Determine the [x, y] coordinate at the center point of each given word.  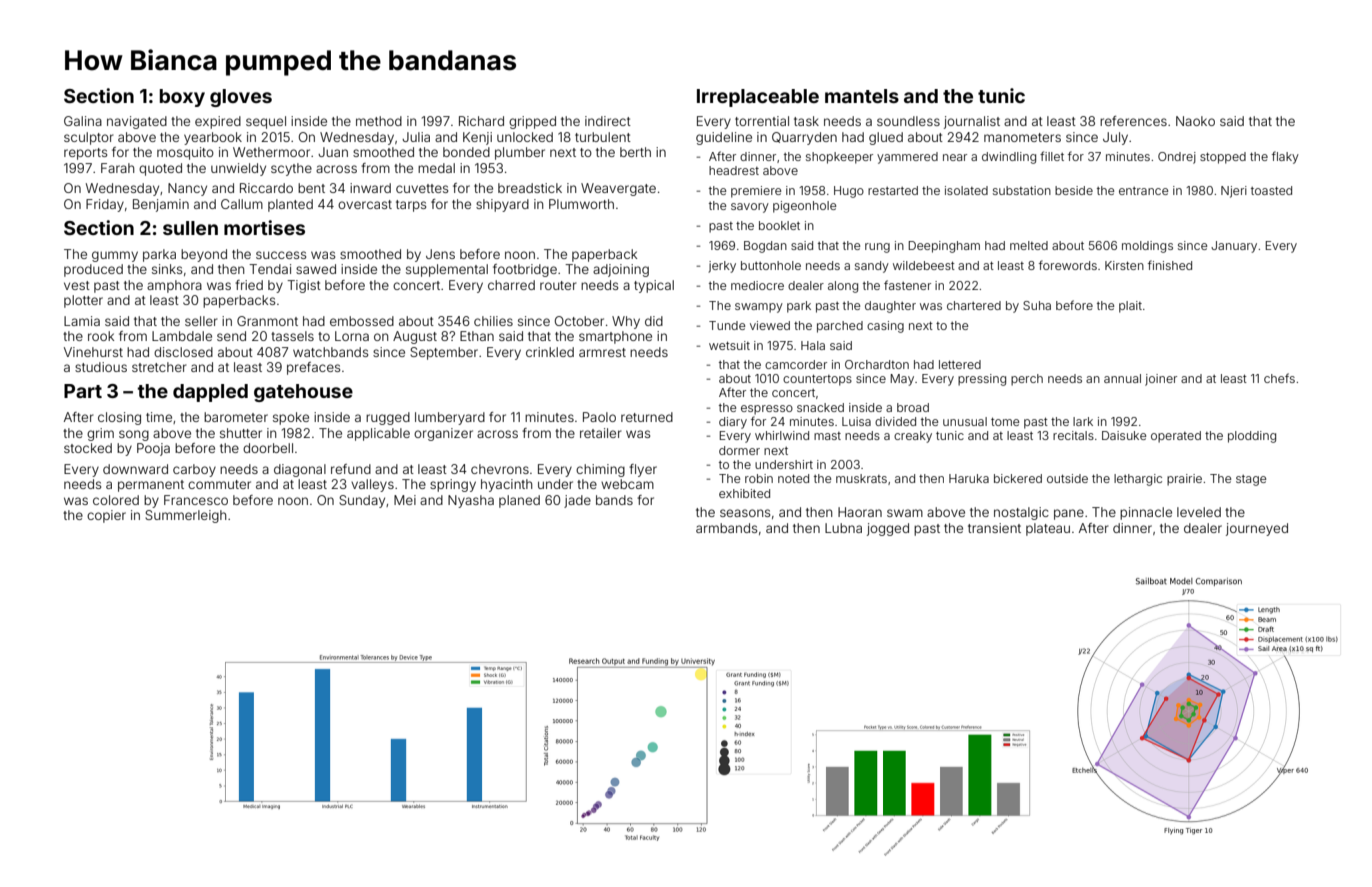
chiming [600, 470]
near [955, 157]
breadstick [530, 188]
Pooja [153, 449]
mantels [862, 96]
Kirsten [1124, 265]
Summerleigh [185, 516]
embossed [362, 321]
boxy [182, 98]
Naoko [1195, 121]
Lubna [843, 528]
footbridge [525, 270]
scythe [291, 169]
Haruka [969, 478]
